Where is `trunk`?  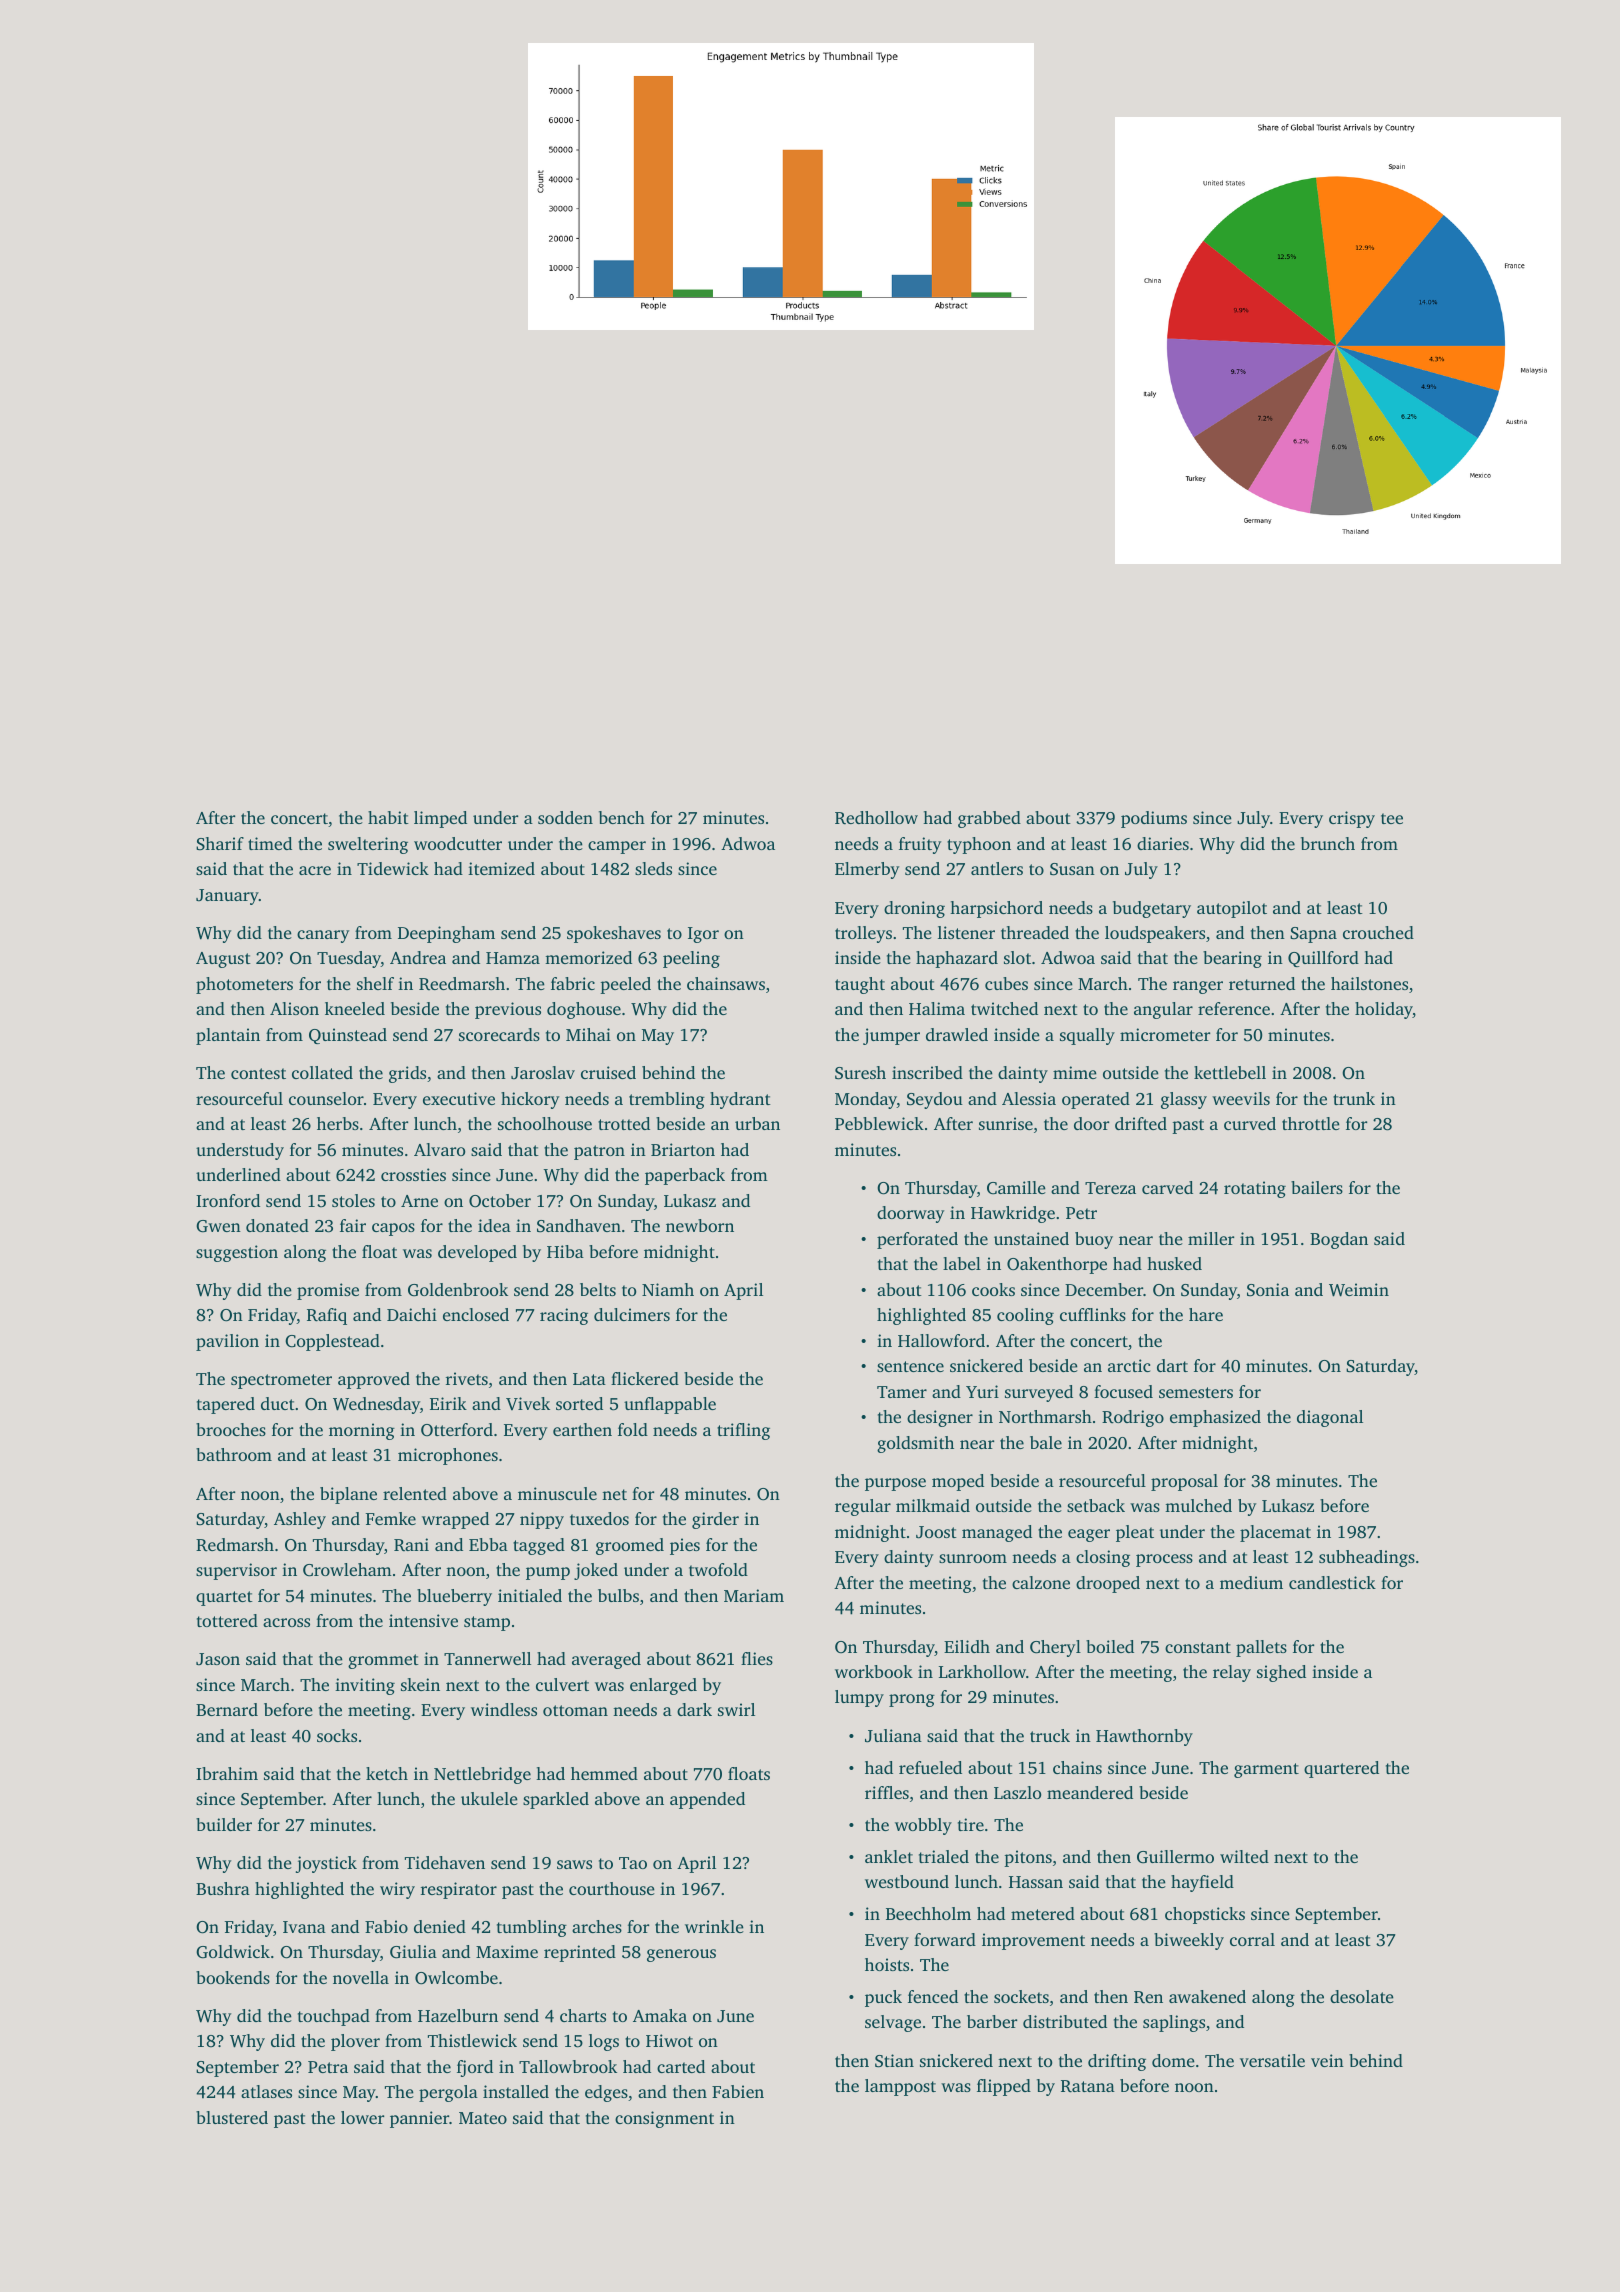 trunk is located at coordinates (1354, 1098).
